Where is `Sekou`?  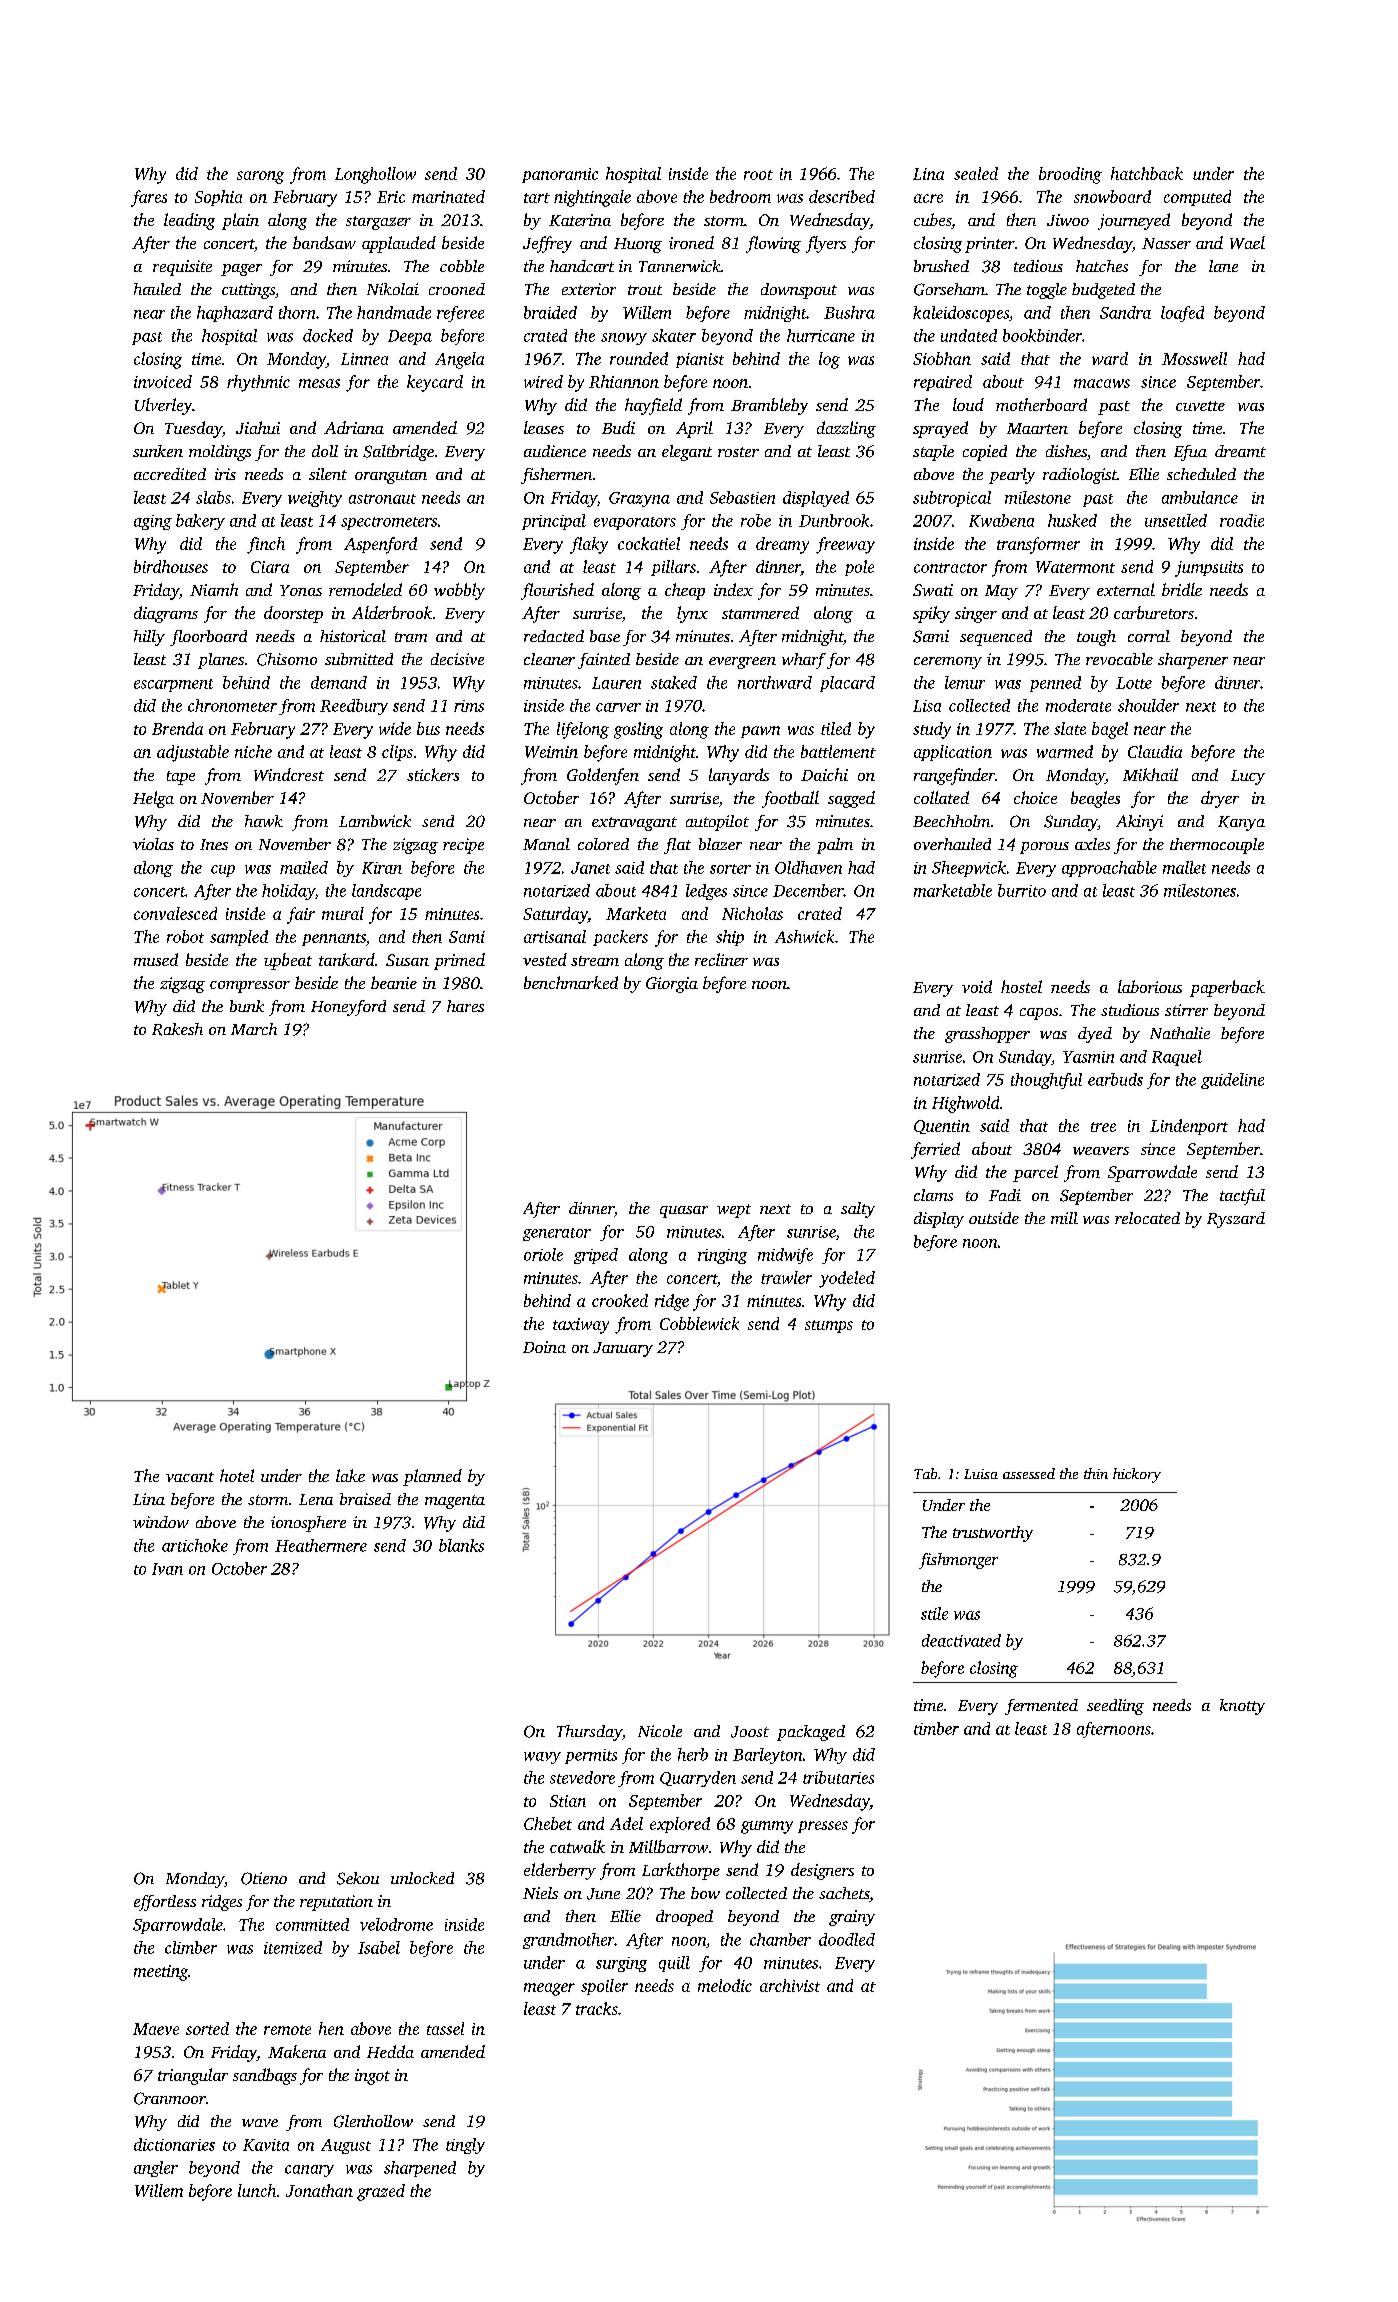
Sekou is located at coordinates (358, 1878).
